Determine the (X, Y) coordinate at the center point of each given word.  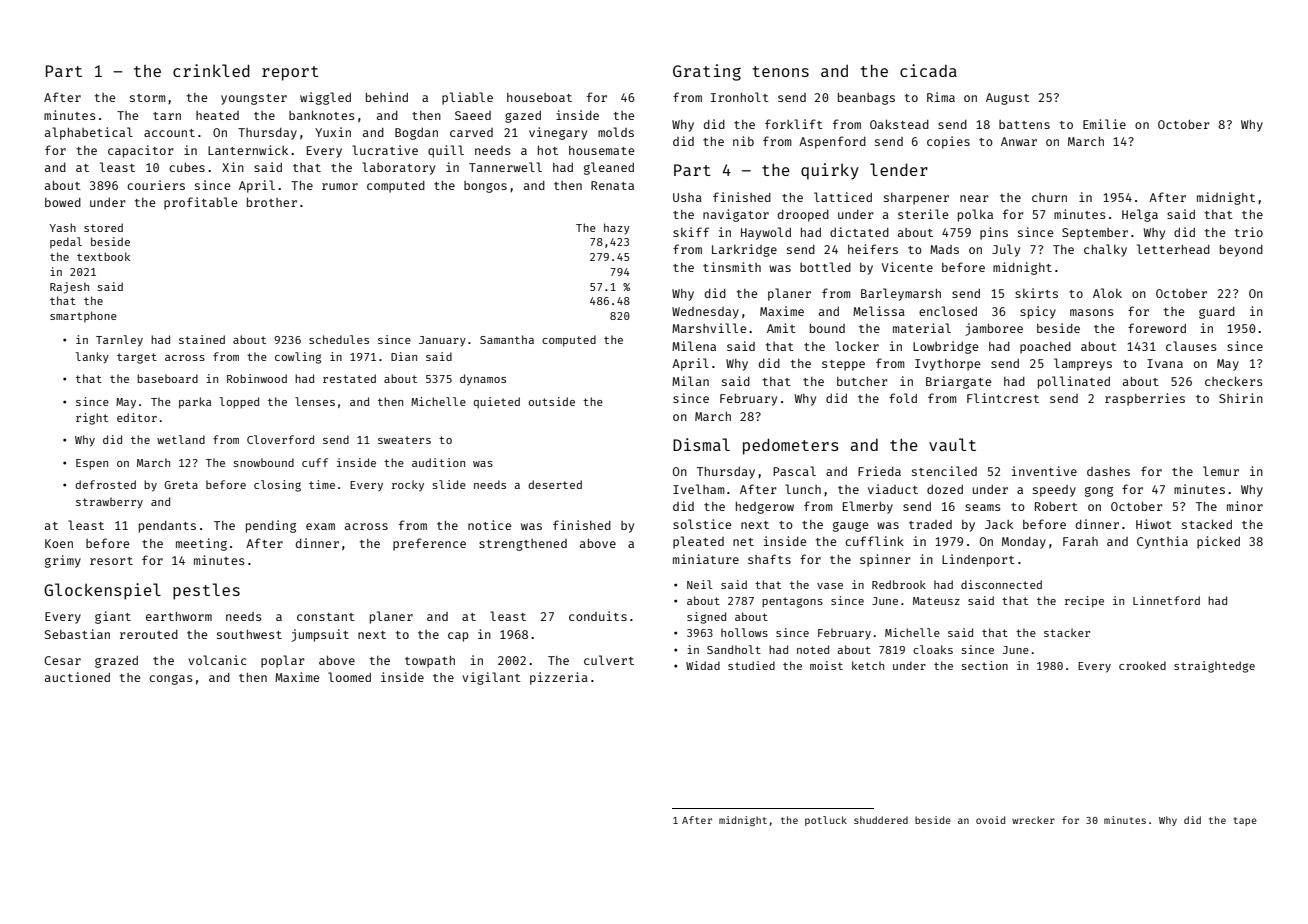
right (92, 419)
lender (899, 169)
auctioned (77, 677)
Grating (707, 72)
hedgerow (765, 508)
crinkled (211, 70)
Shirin (1241, 398)
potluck (826, 821)
